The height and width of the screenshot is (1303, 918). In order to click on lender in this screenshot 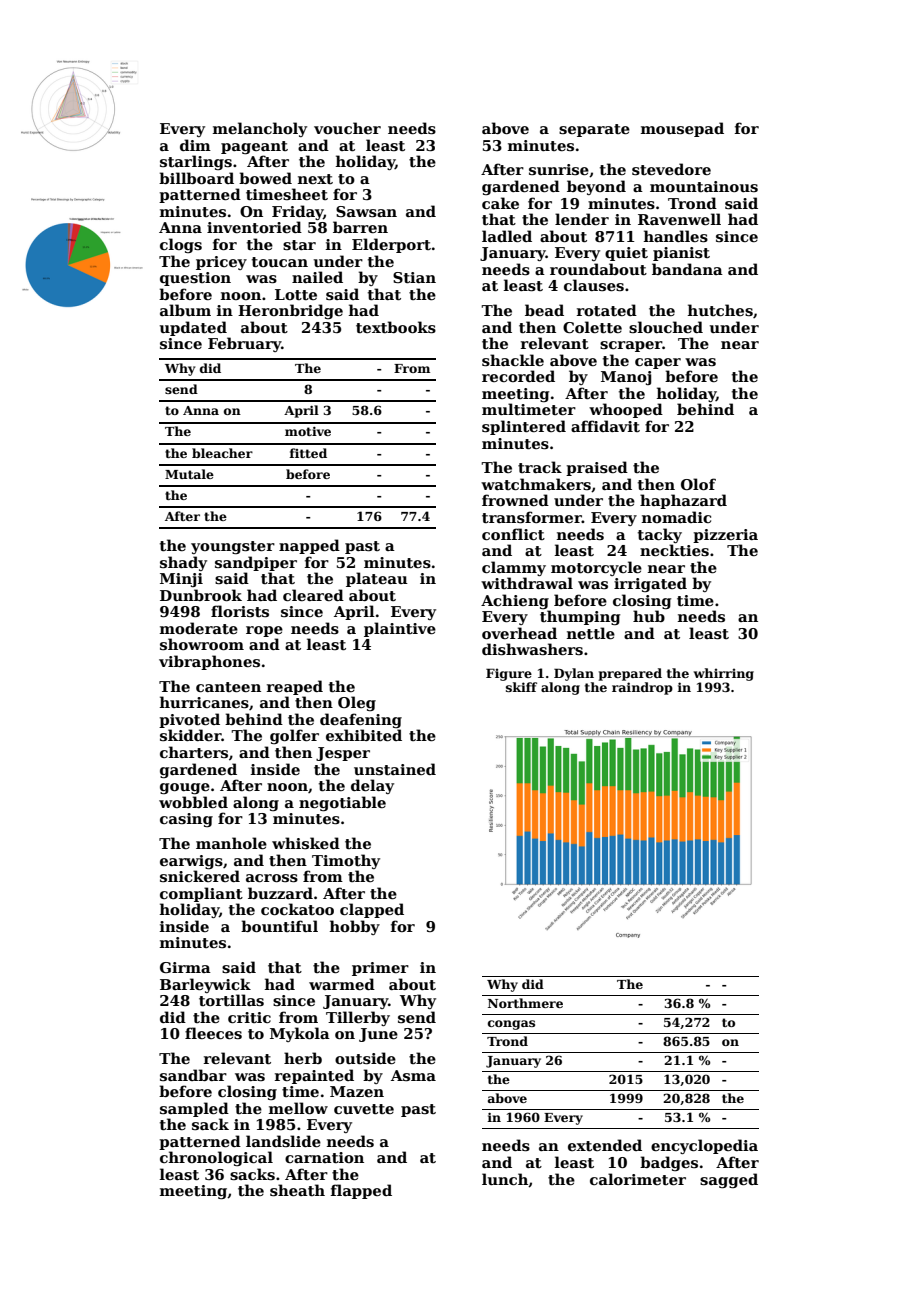, I will do `click(582, 219)`.
